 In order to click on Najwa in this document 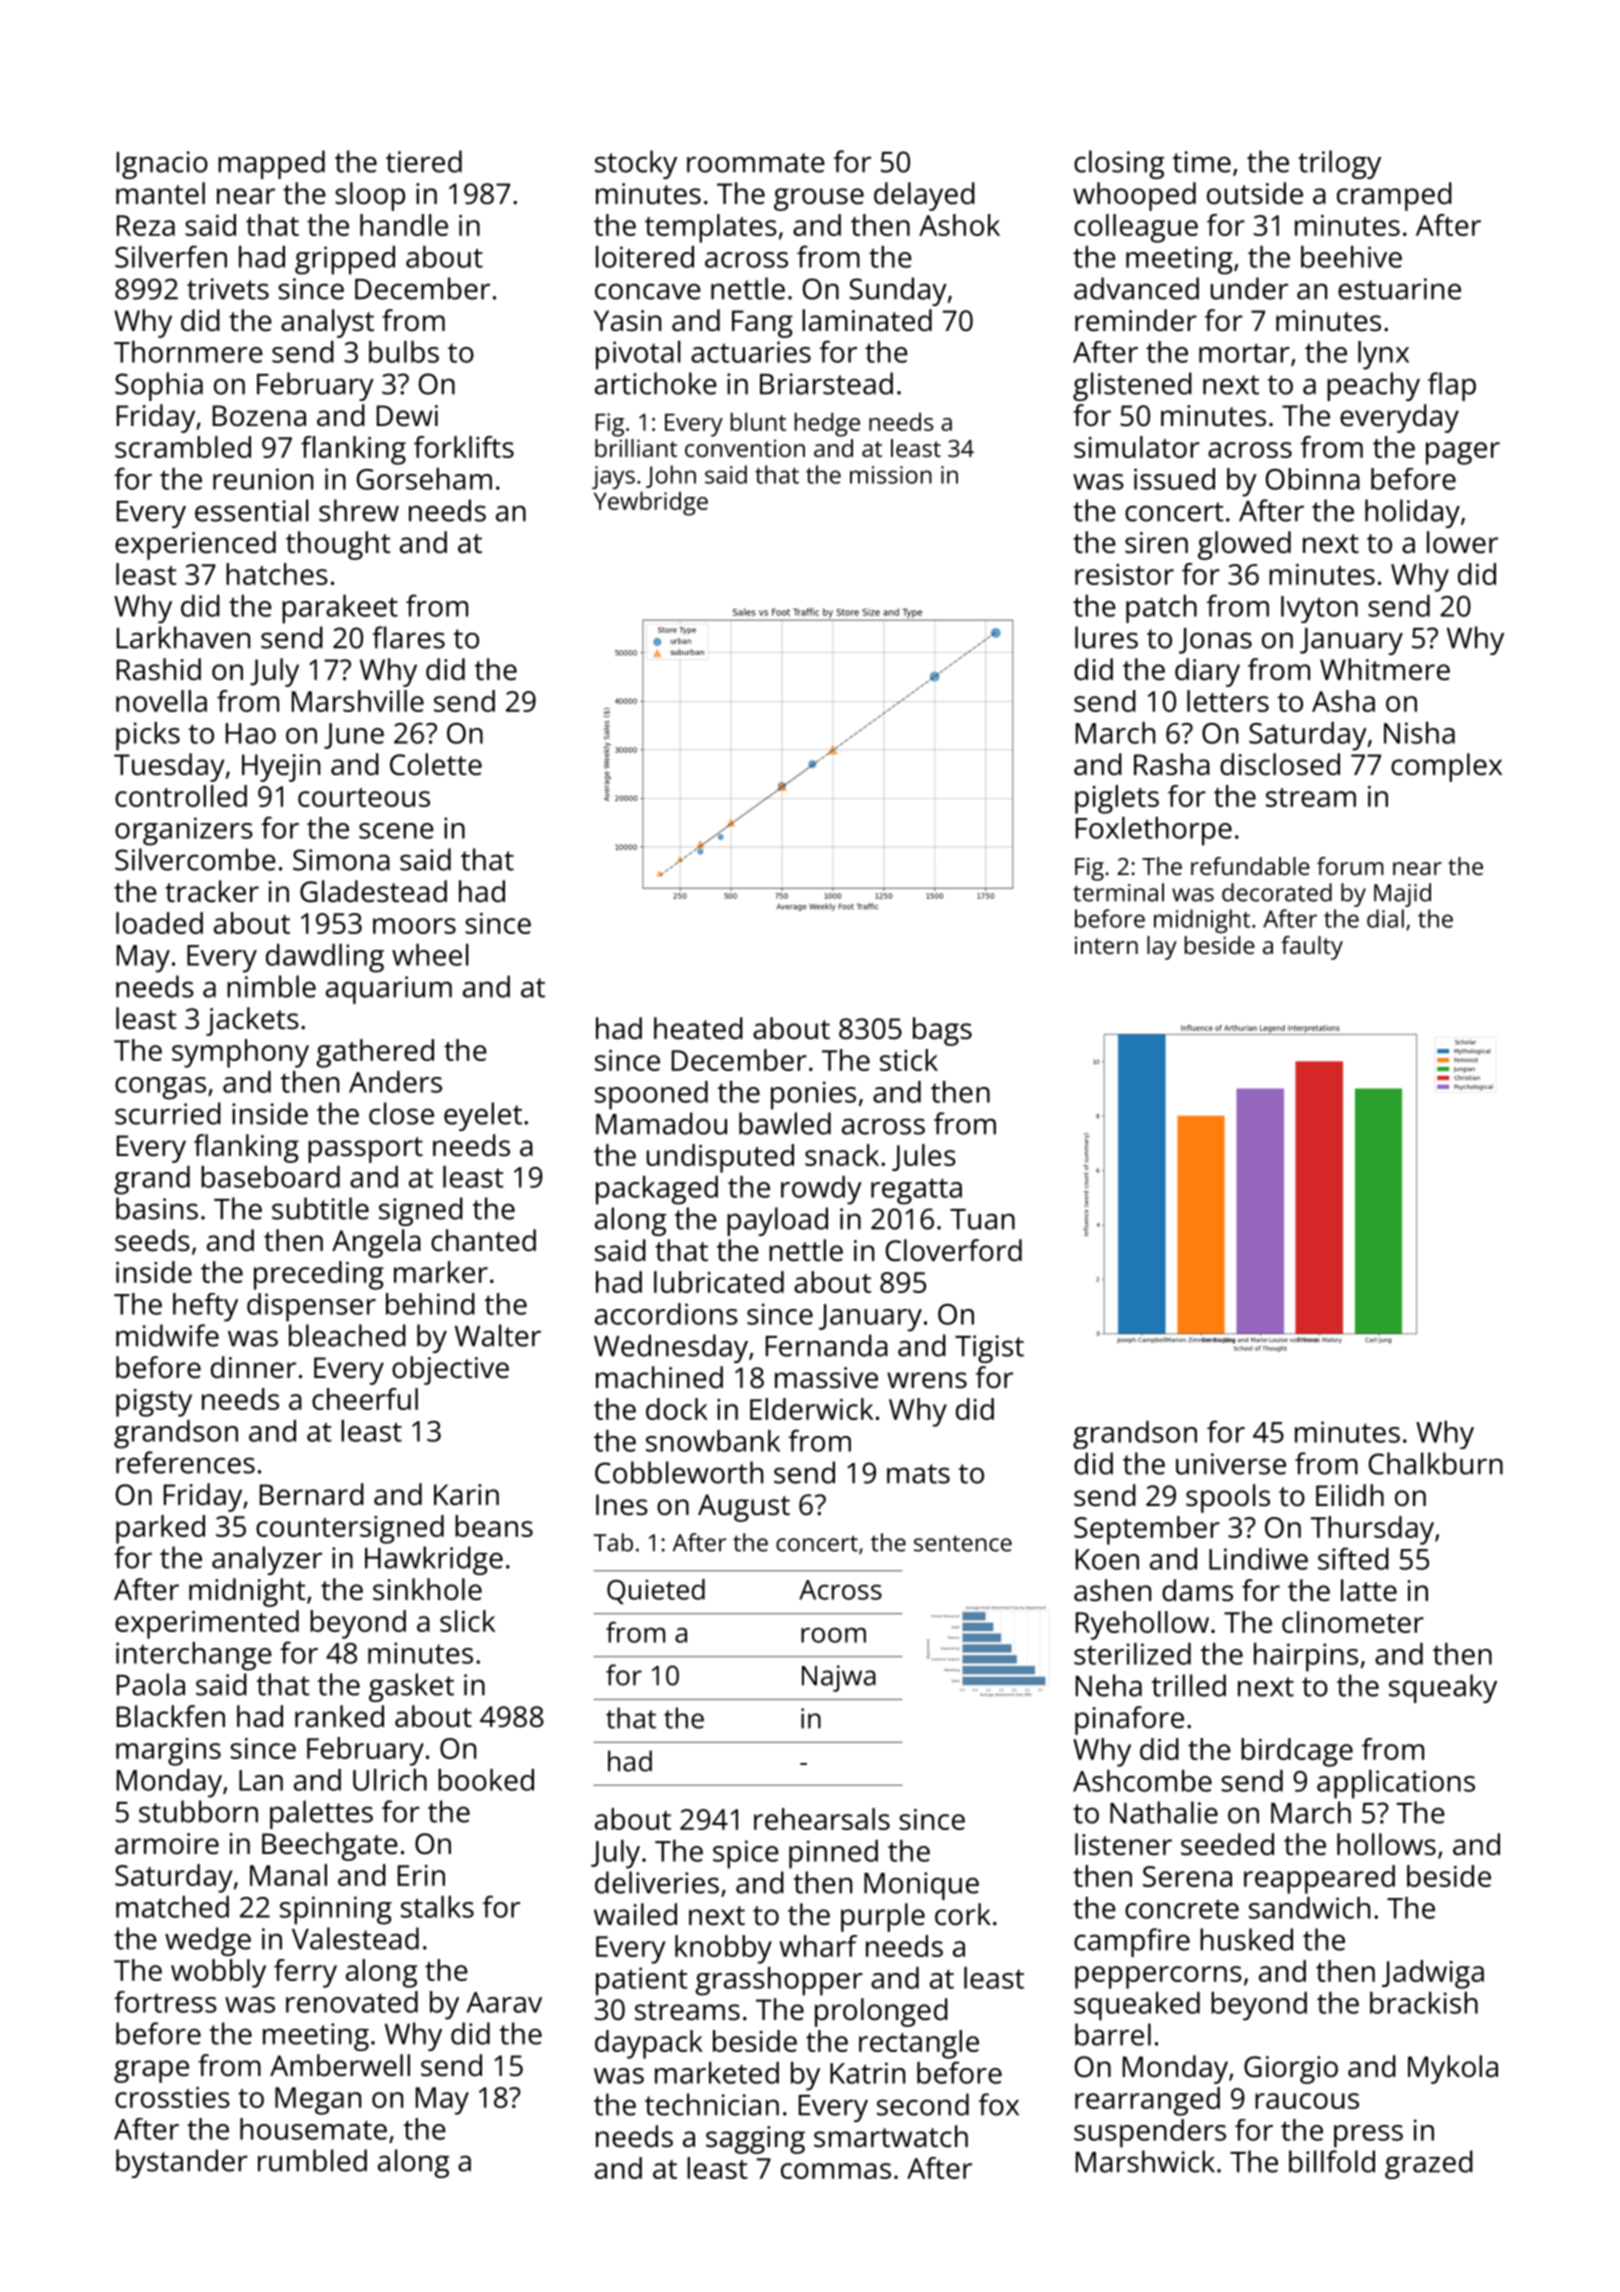, I will do `click(839, 1678)`.
